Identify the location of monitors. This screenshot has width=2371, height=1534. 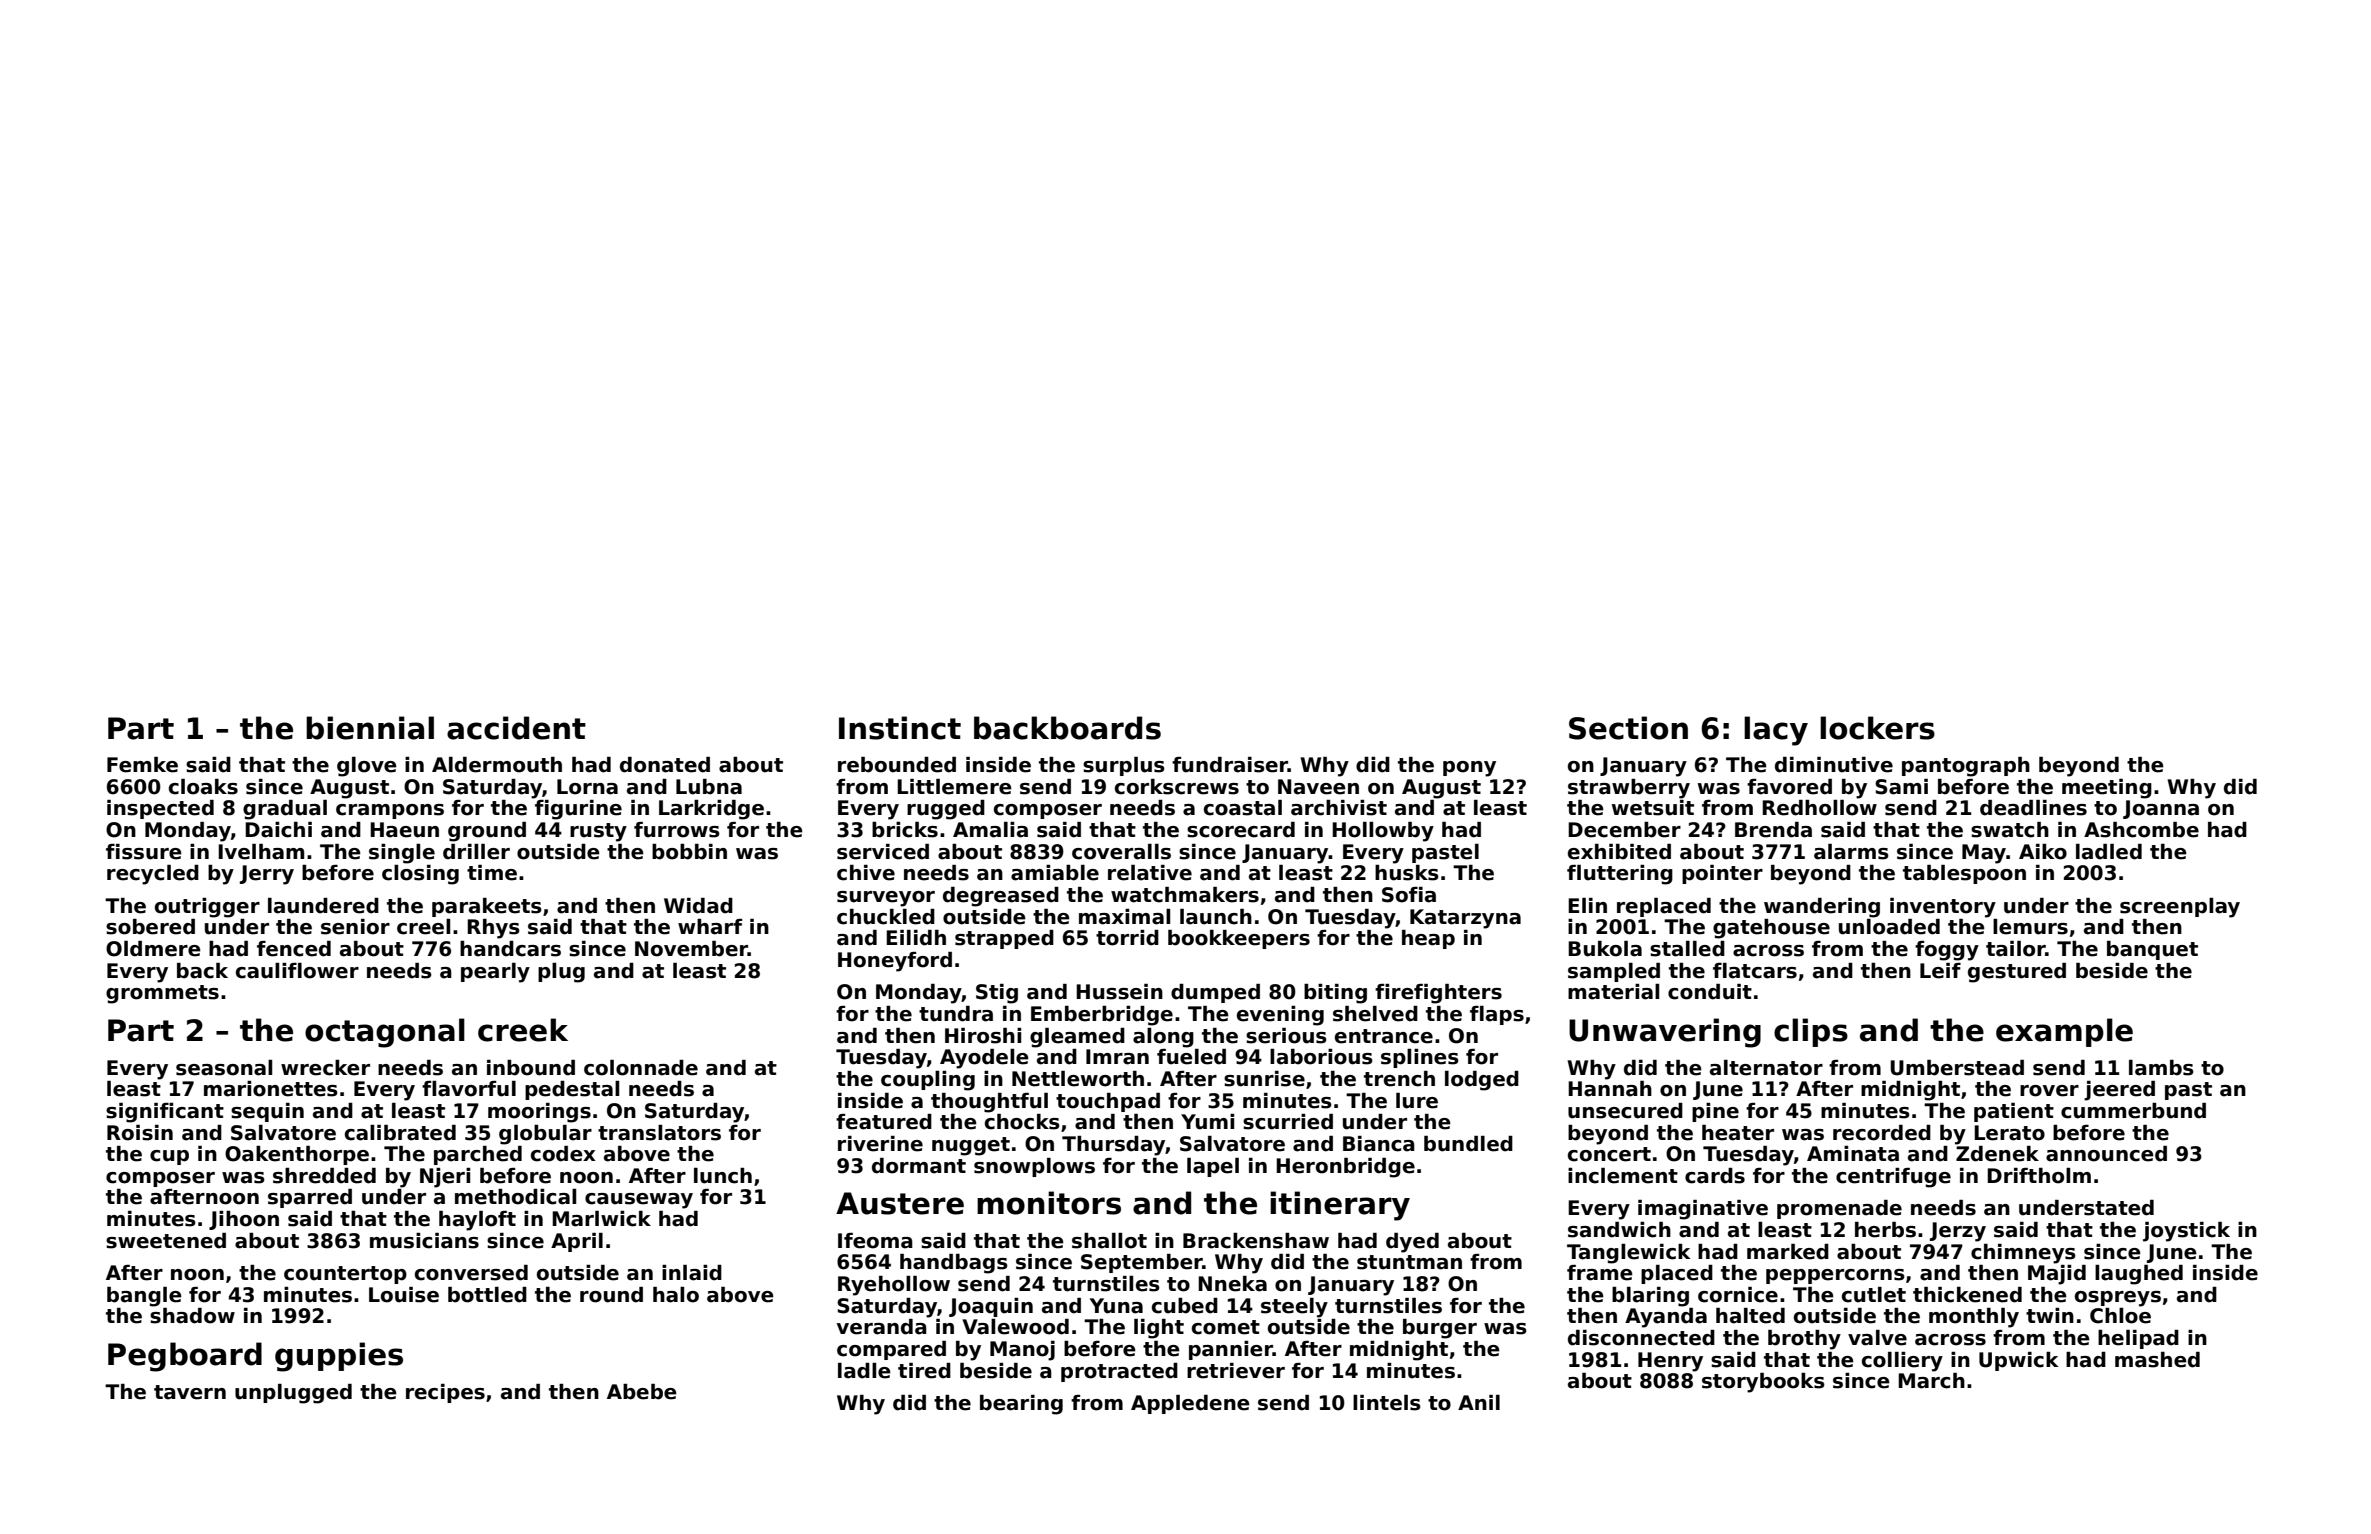
(1049, 1203).
